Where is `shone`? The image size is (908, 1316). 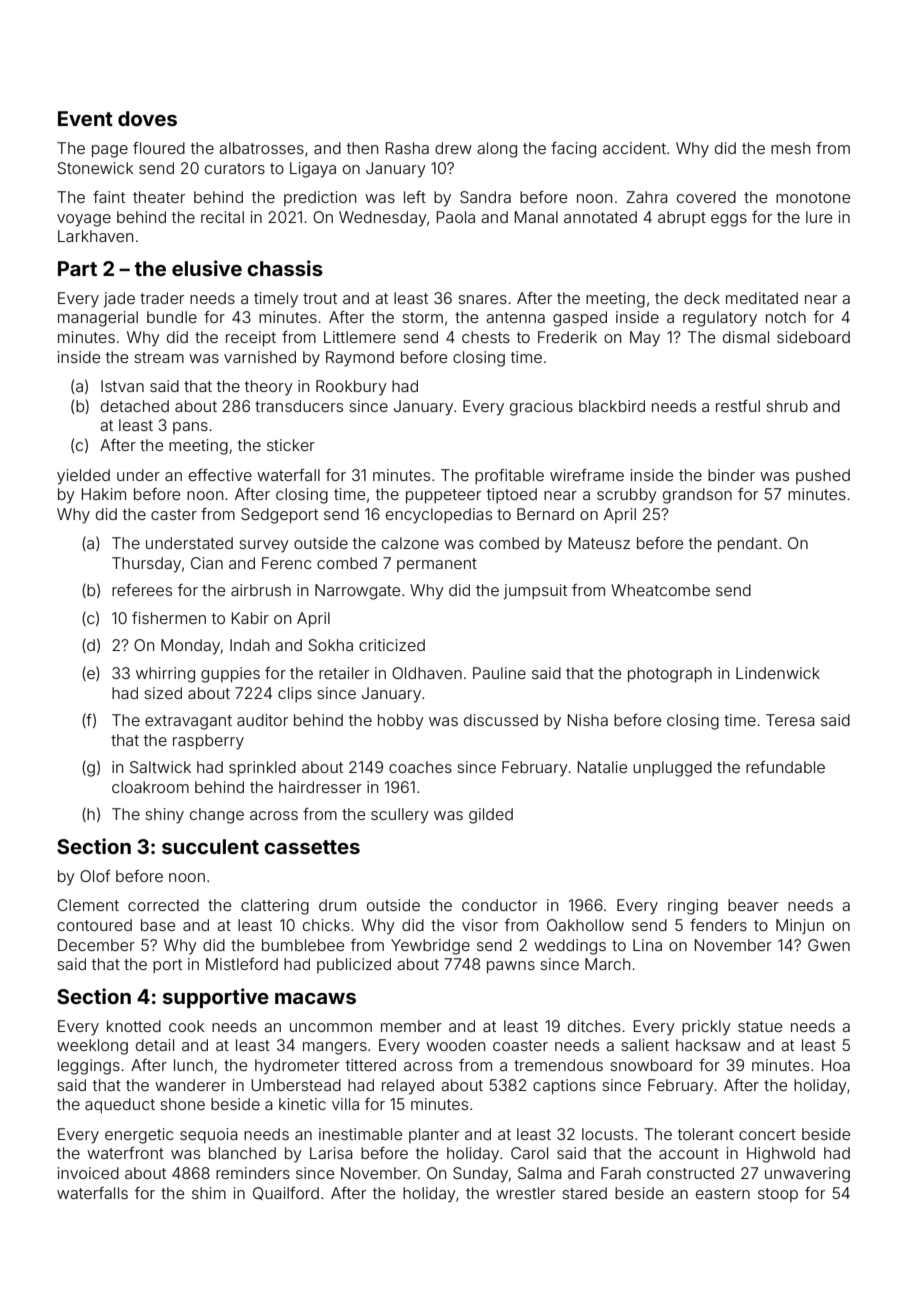 shone is located at coordinates (182, 1104).
